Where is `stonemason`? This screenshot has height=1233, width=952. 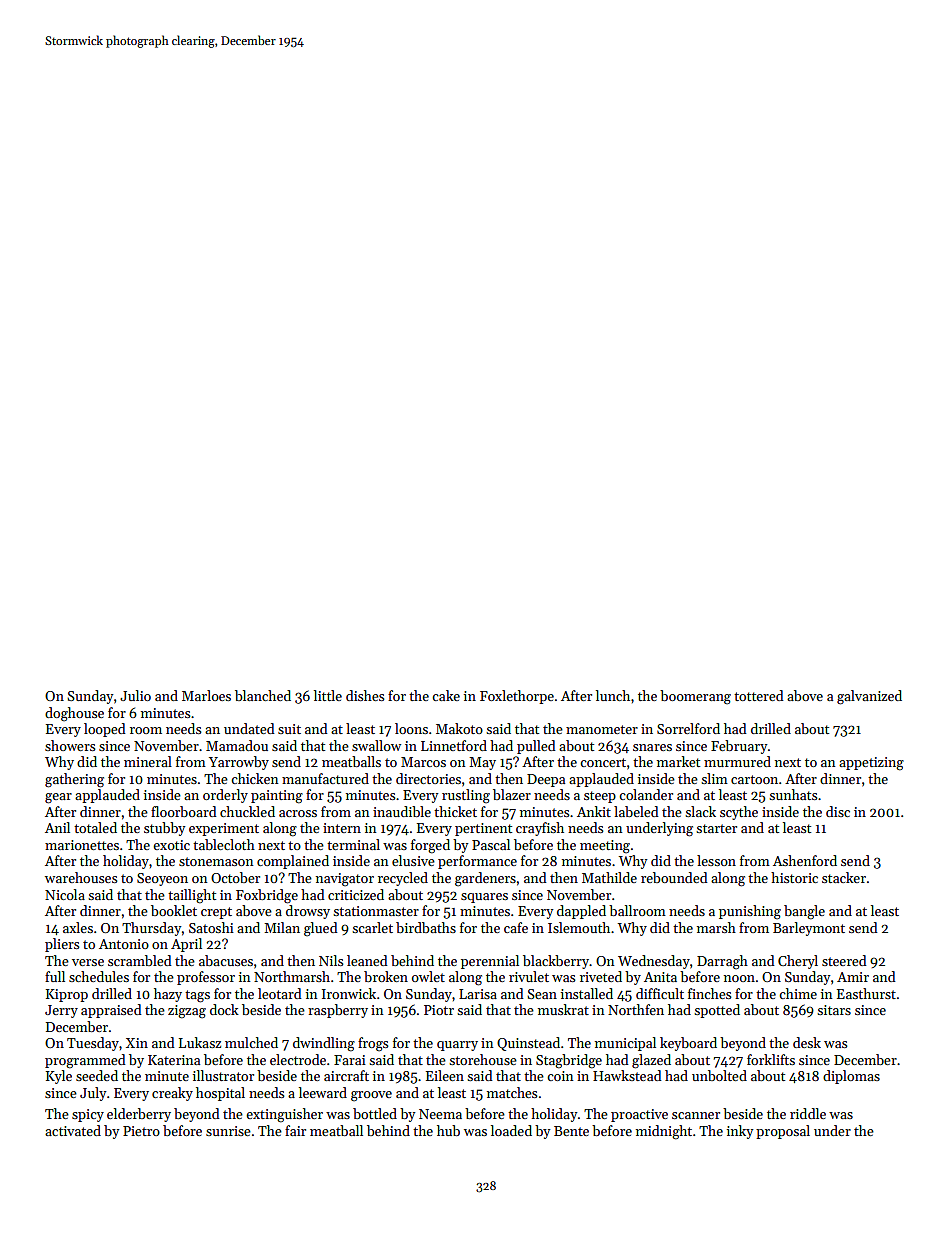
stonemason is located at coordinates (216, 861).
